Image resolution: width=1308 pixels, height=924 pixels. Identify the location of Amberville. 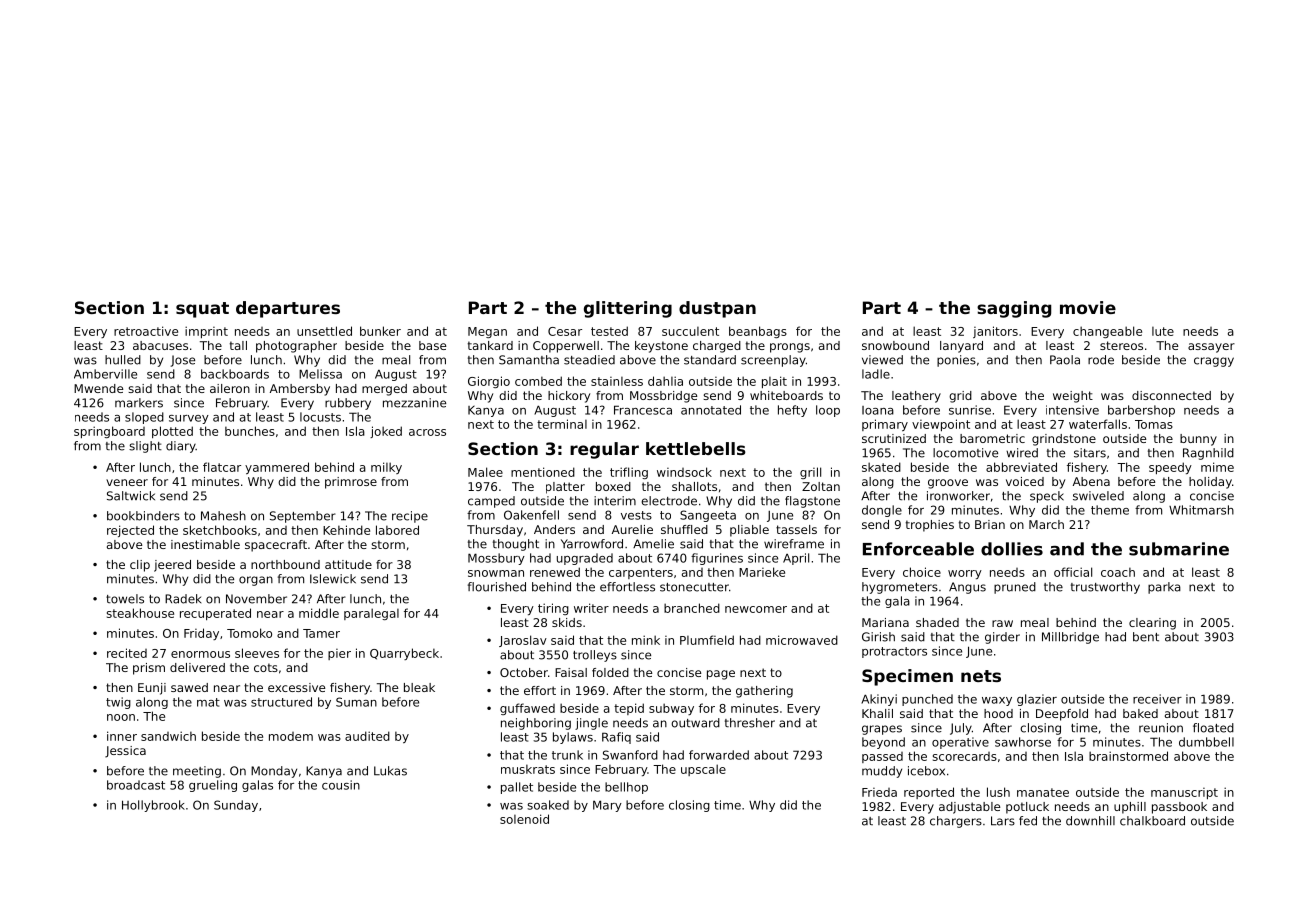
(105, 374).
